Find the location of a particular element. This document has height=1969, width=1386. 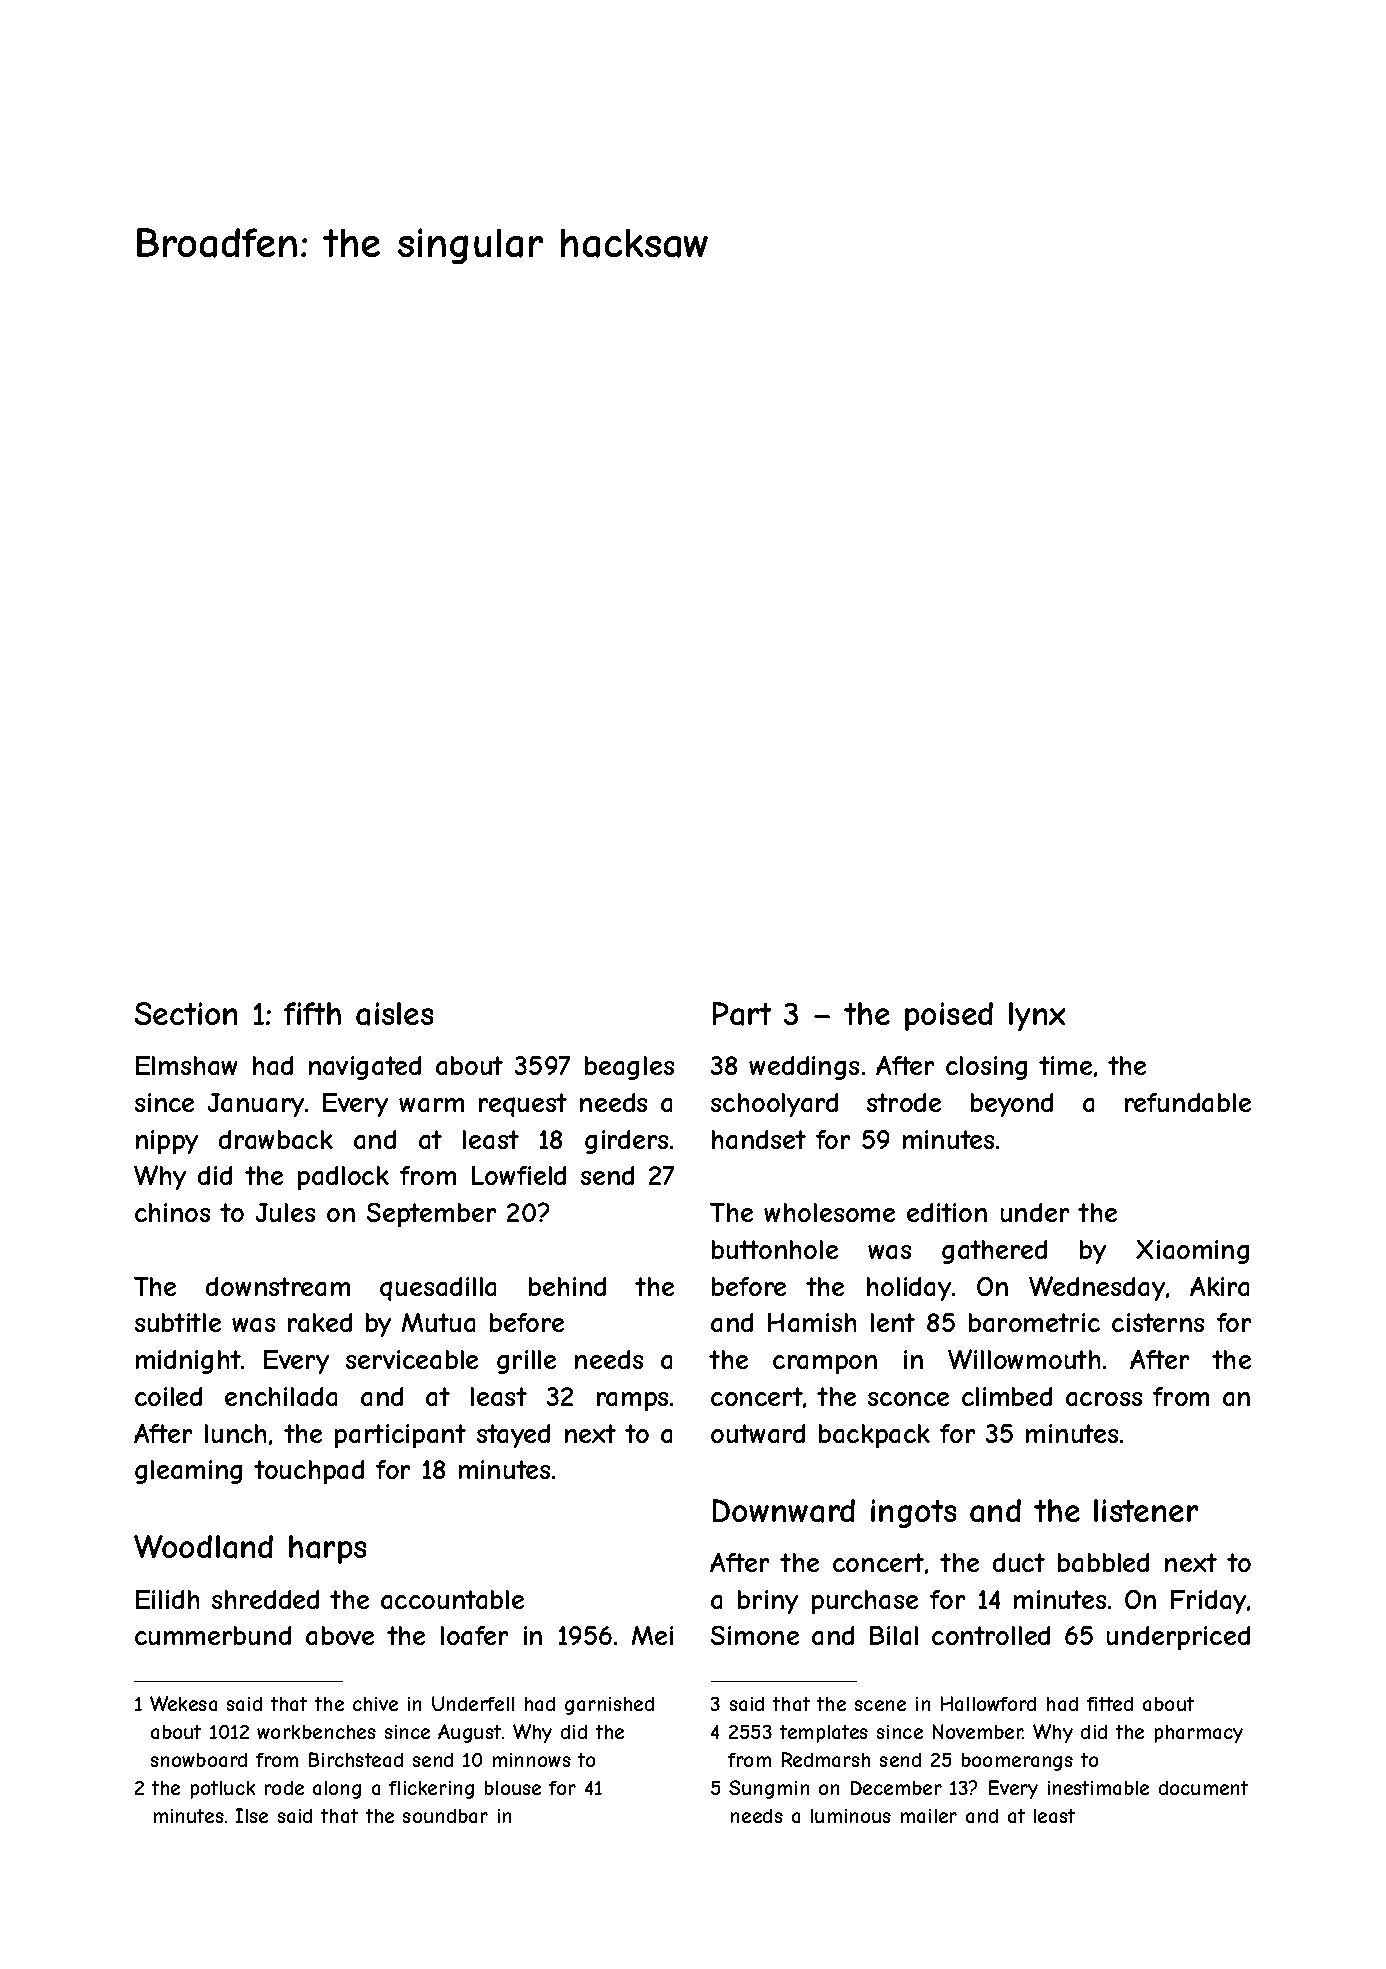

touchpad is located at coordinates (309, 1472).
